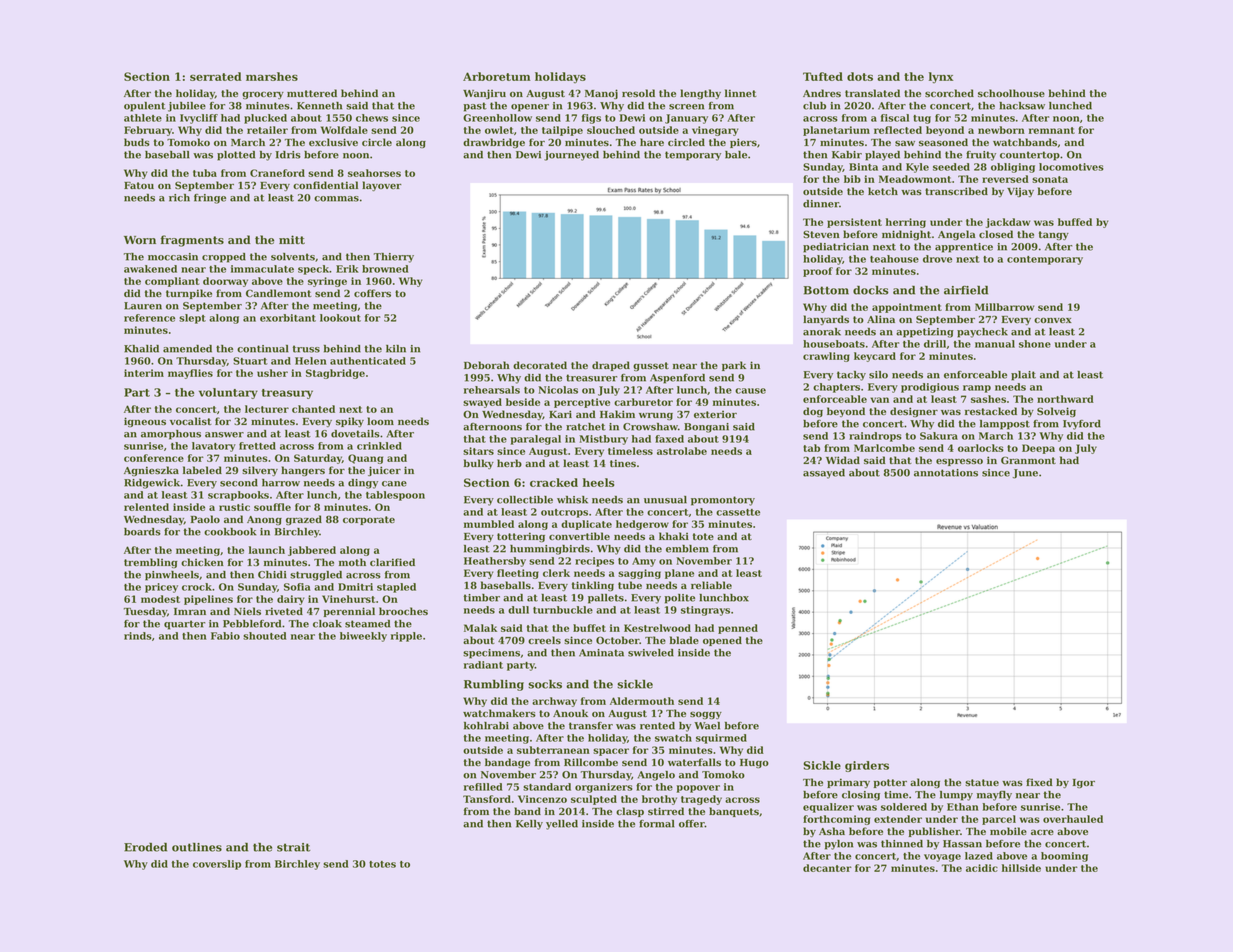 Image resolution: width=1233 pixels, height=952 pixels. What do you see at coordinates (823, 76) in the page?
I see `Tufted` at bounding box center [823, 76].
